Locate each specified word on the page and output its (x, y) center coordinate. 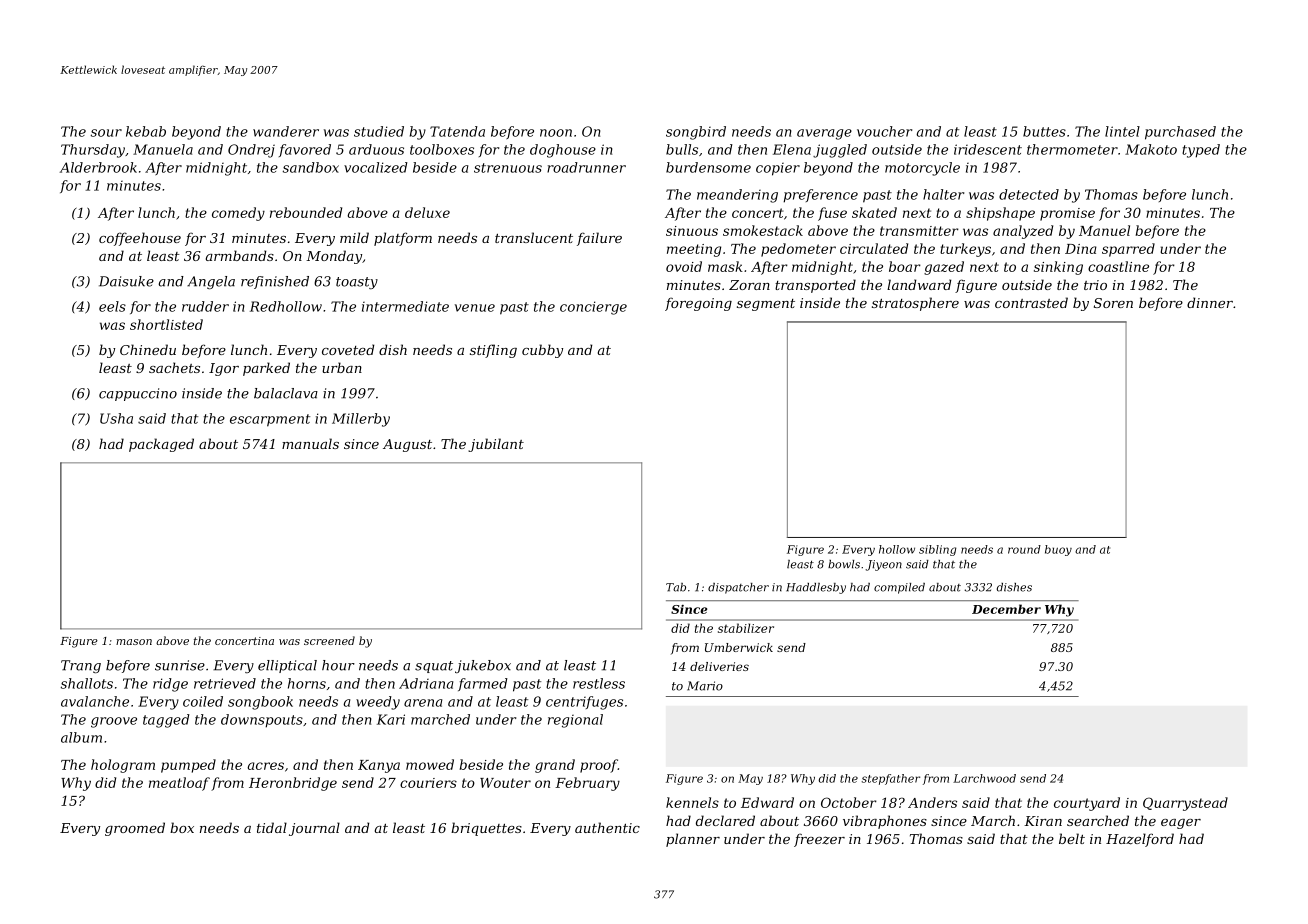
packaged (161, 445)
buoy (1058, 550)
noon (556, 133)
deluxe (427, 212)
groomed (135, 829)
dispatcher (738, 588)
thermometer (1072, 149)
